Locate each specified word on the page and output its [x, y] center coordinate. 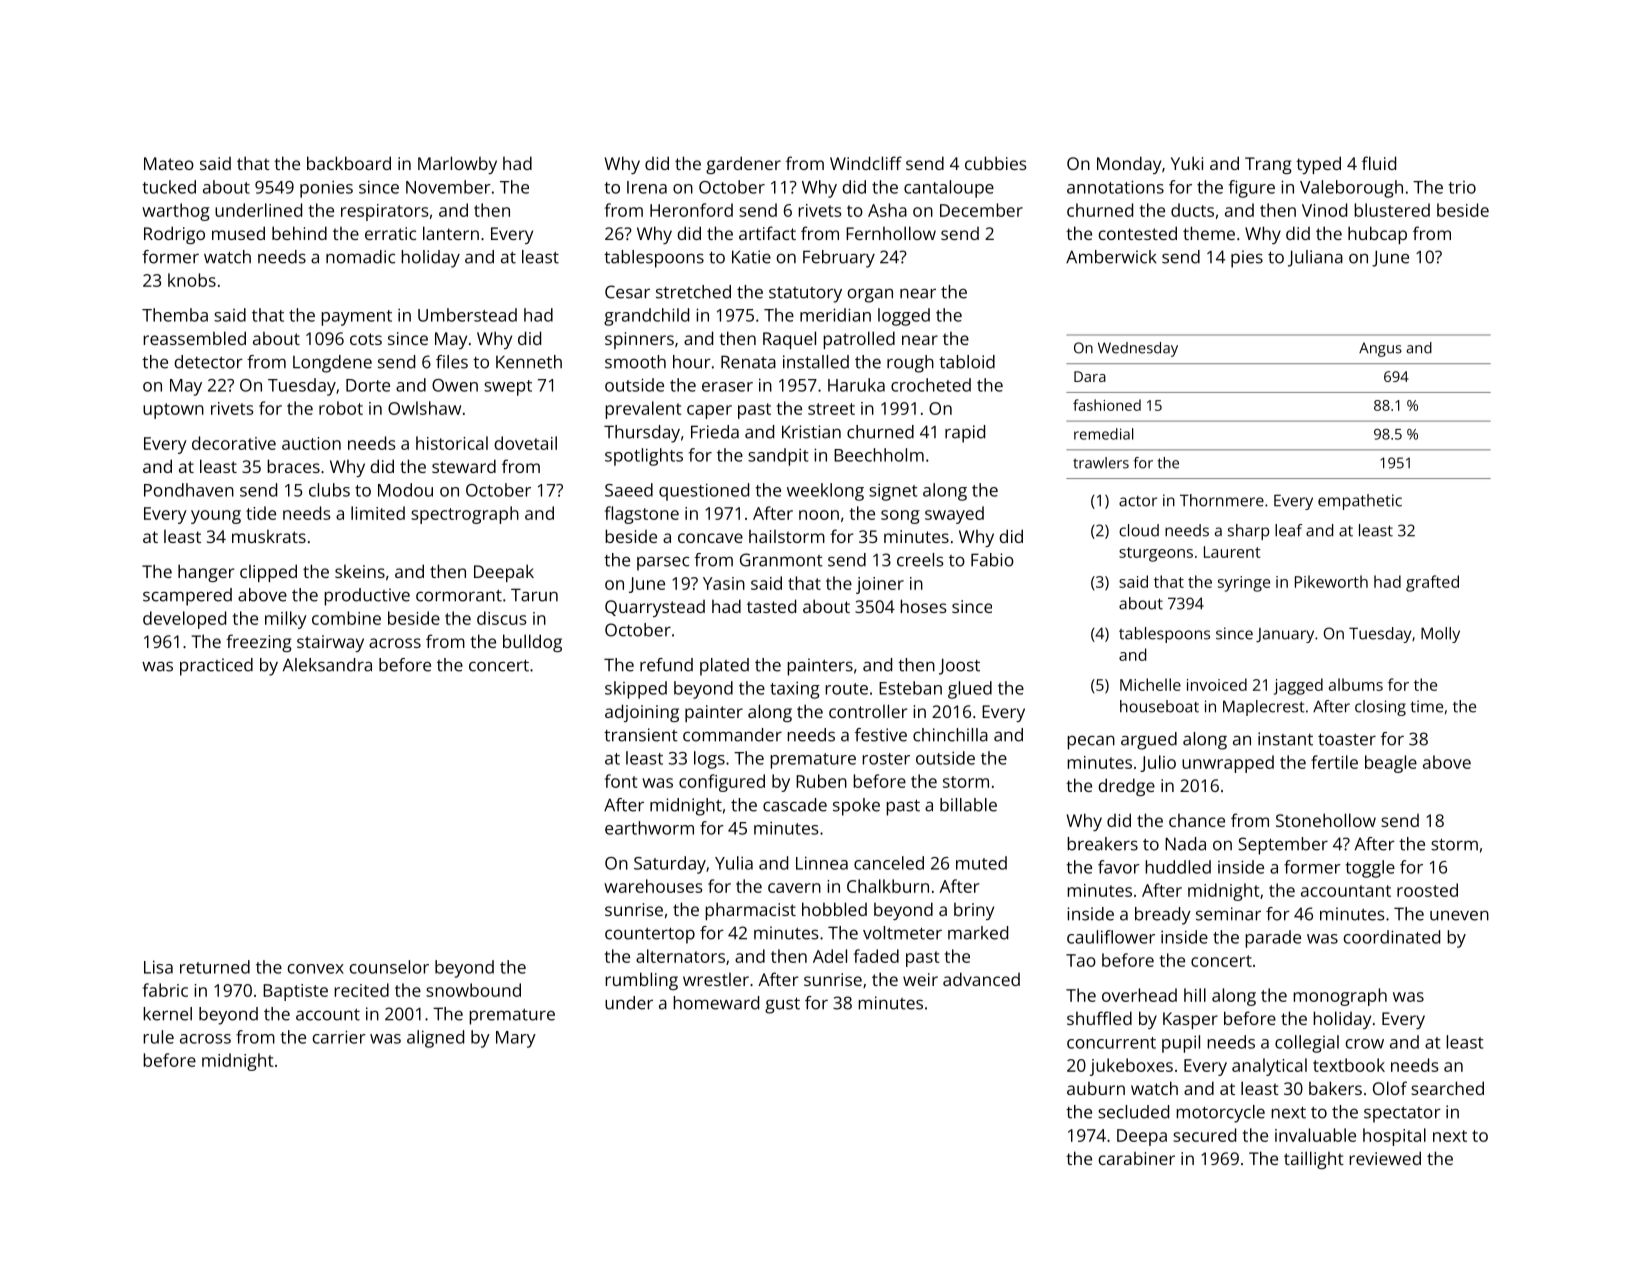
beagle [1391, 764]
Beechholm [879, 455]
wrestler [716, 979]
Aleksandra [327, 665]
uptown [173, 411]
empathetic [1360, 502]
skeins [360, 571]
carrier [339, 1037]
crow [1365, 1044]
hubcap [1377, 235]
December [981, 210]
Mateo [169, 163]
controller [868, 711]
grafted [1432, 583]
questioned [704, 492]
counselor [389, 967]
